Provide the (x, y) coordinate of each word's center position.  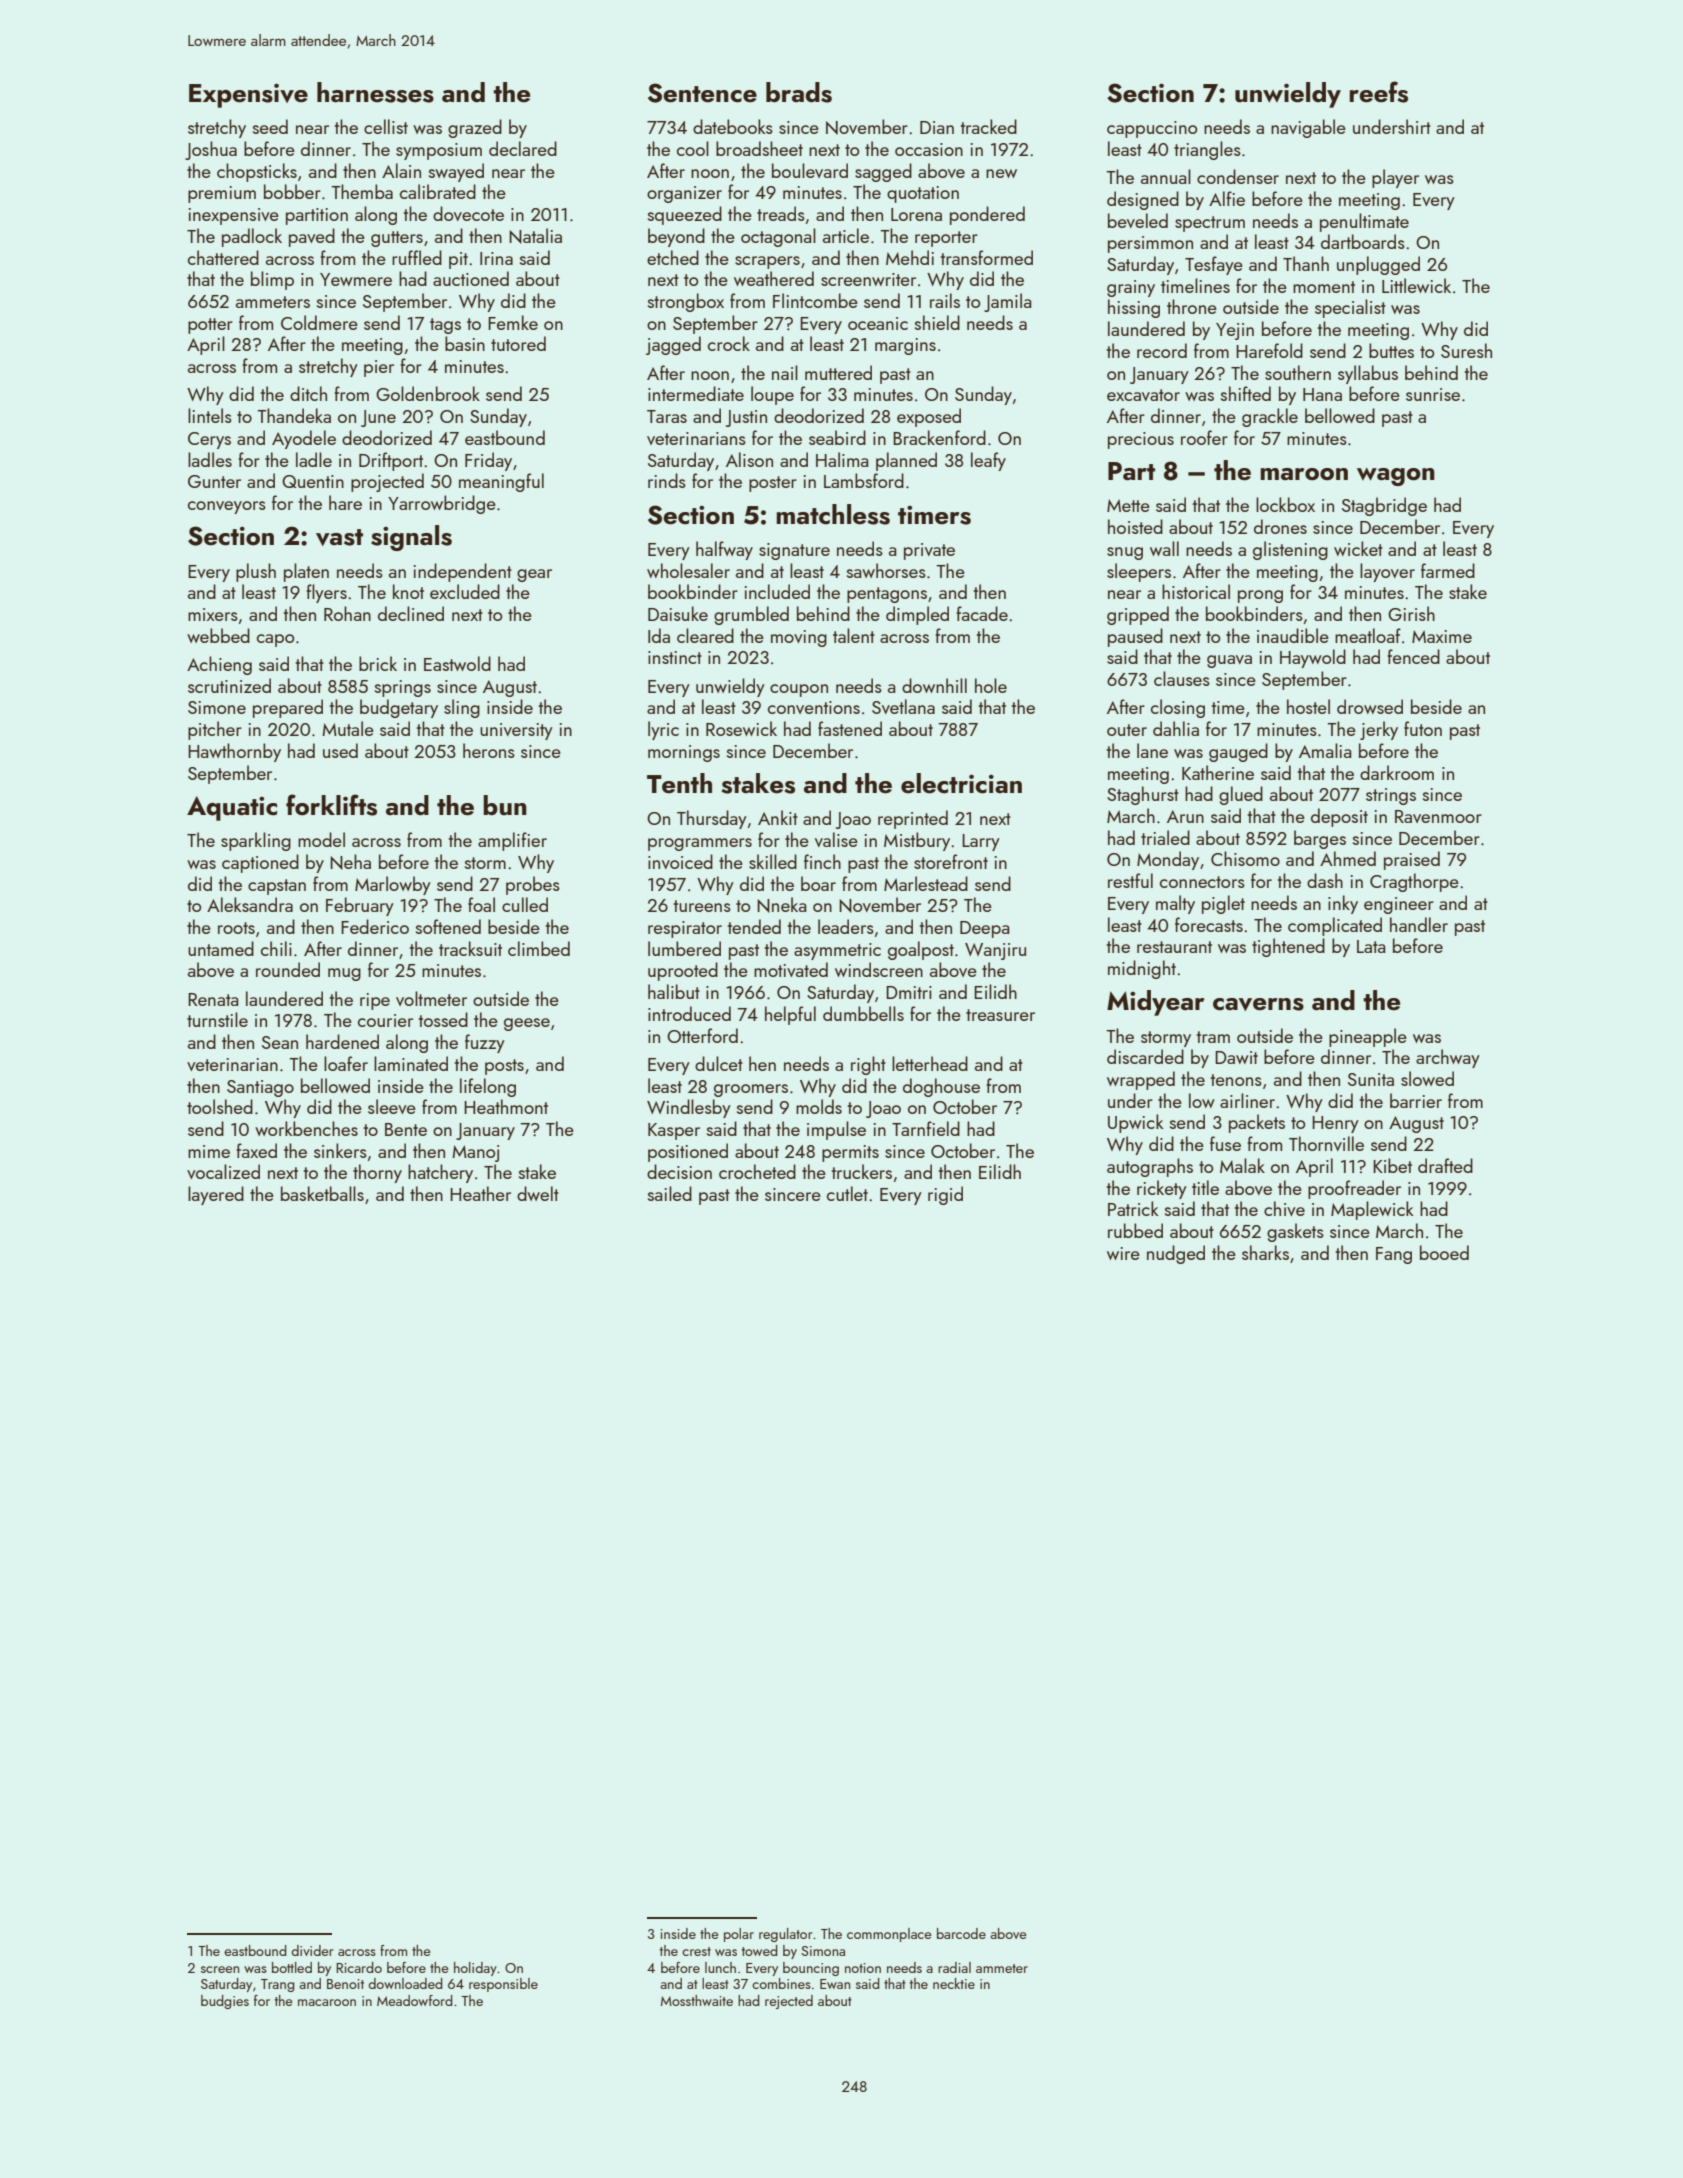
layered (216, 1195)
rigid (945, 1195)
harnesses (375, 92)
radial (954, 1967)
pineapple (1368, 1037)
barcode (961, 1933)
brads (799, 92)
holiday (475, 1969)
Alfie (1227, 198)
